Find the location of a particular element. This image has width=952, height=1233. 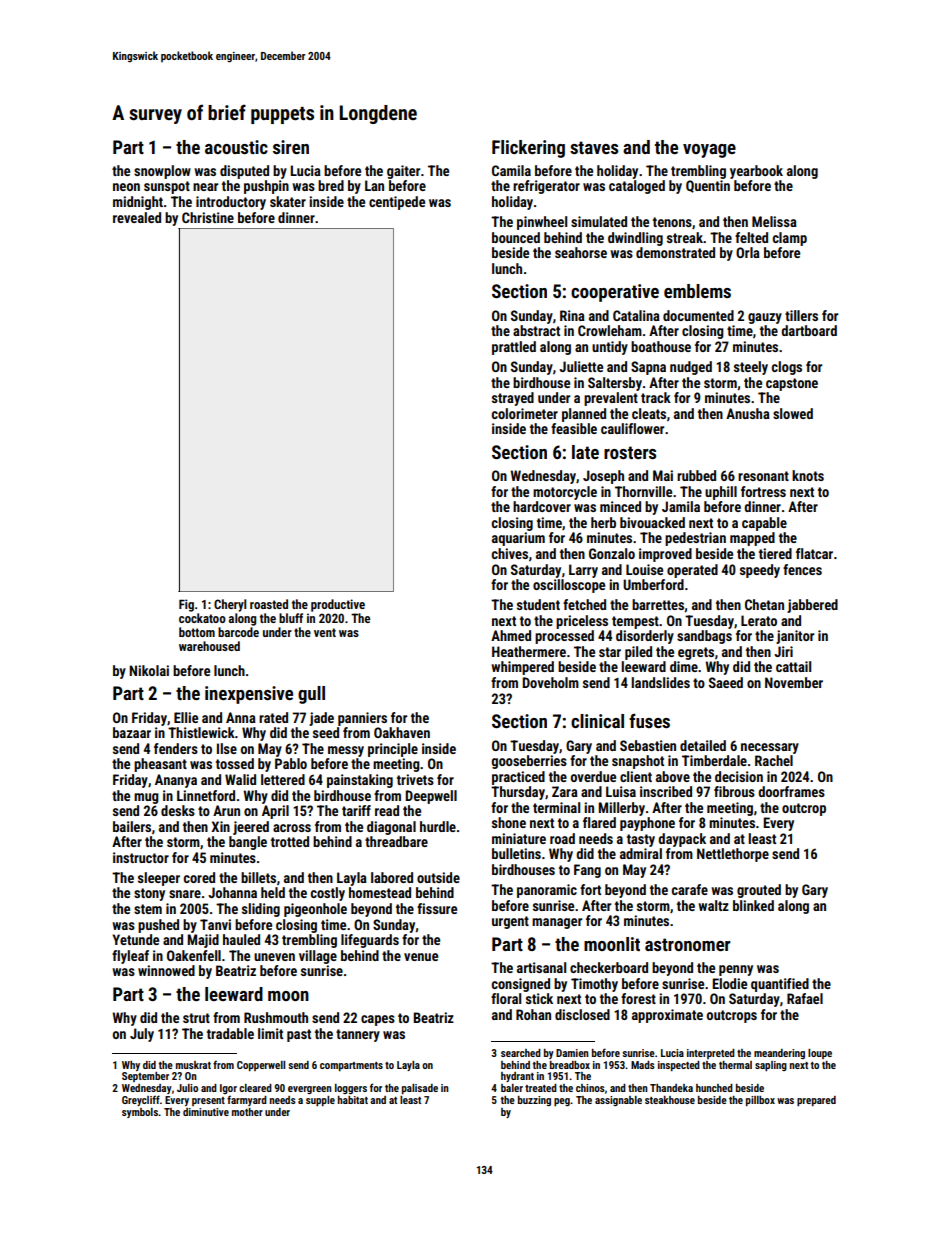

Nettlethorpe is located at coordinates (733, 855).
